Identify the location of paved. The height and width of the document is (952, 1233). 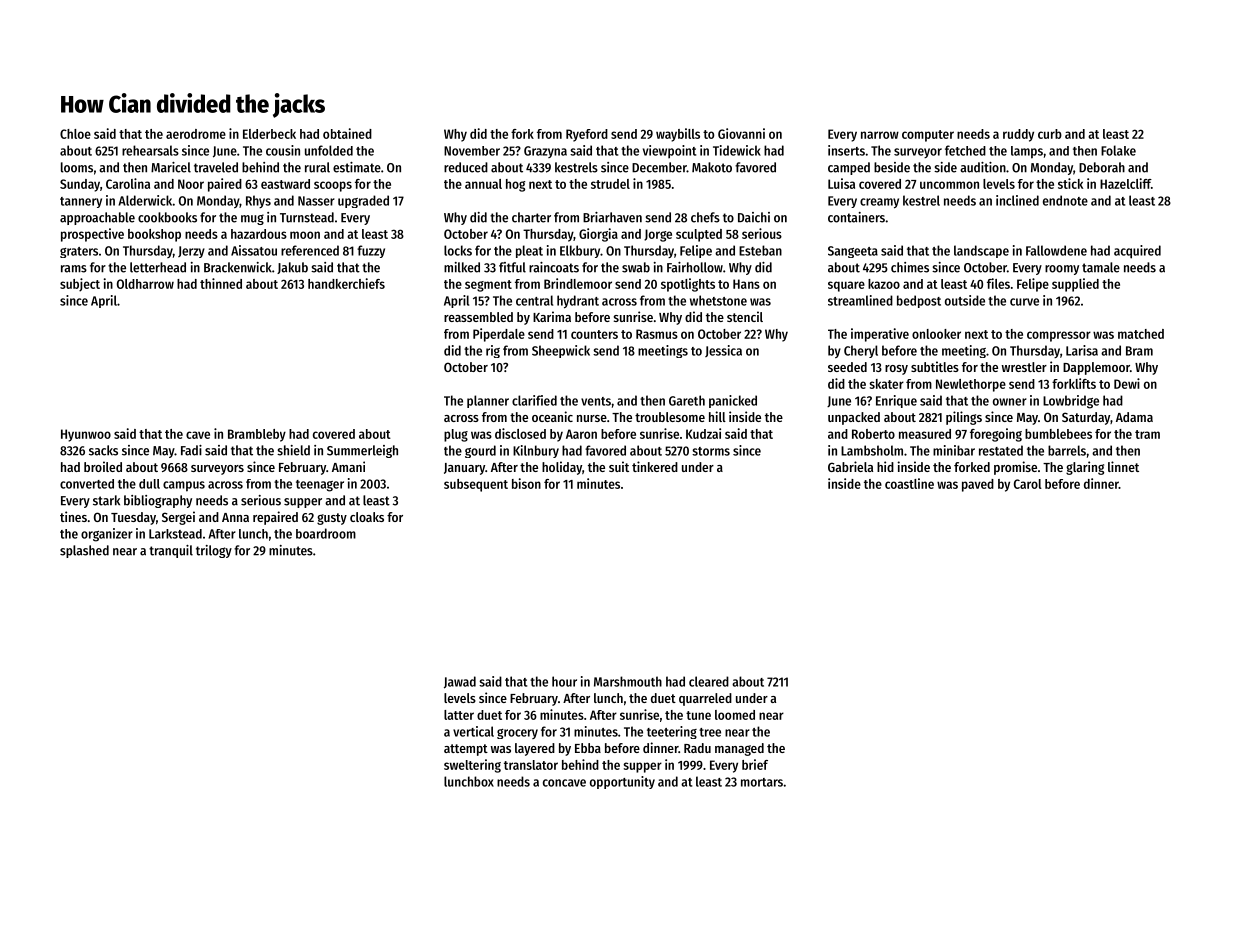
(978, 485).
